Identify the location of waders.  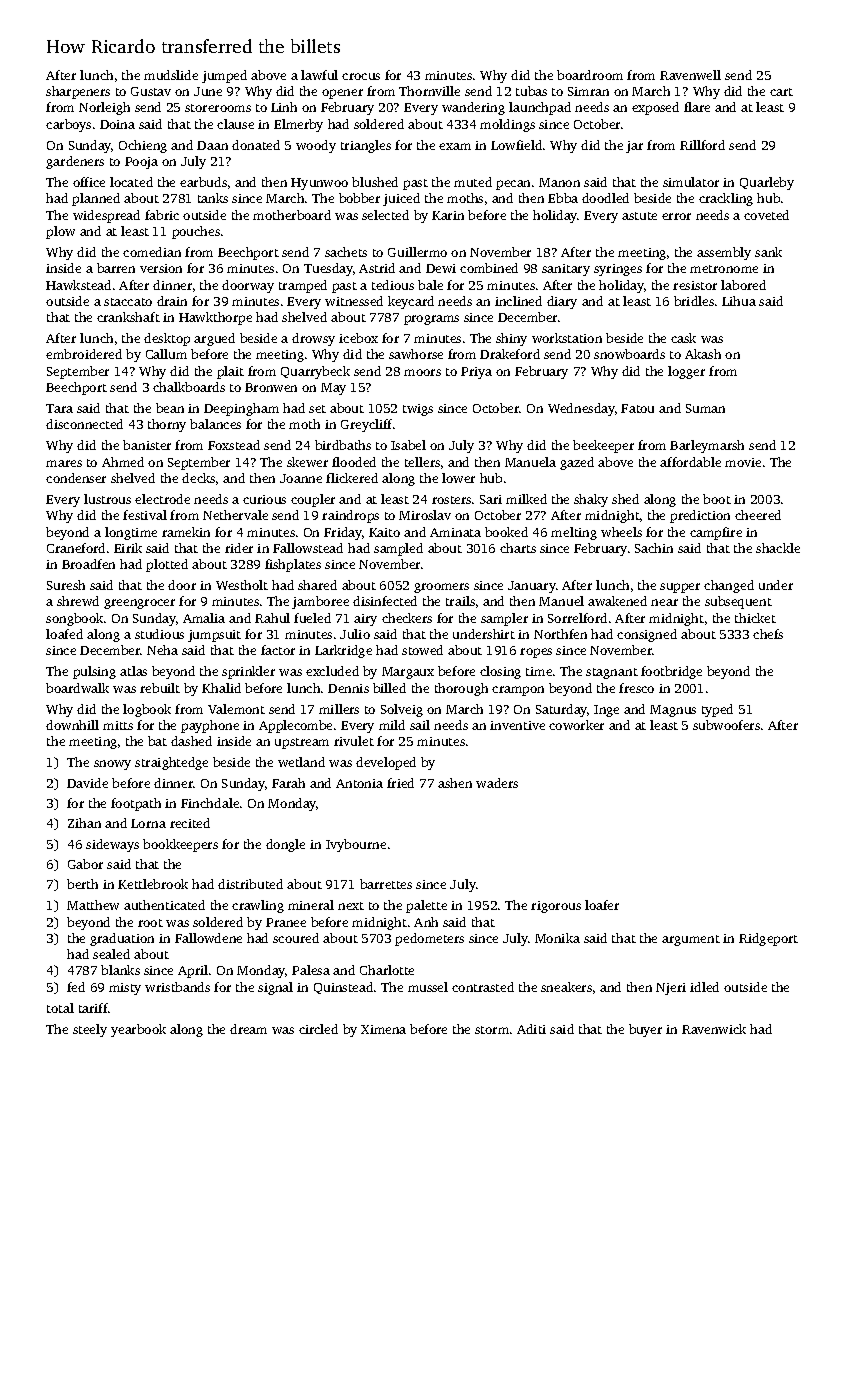
(497, 783).
